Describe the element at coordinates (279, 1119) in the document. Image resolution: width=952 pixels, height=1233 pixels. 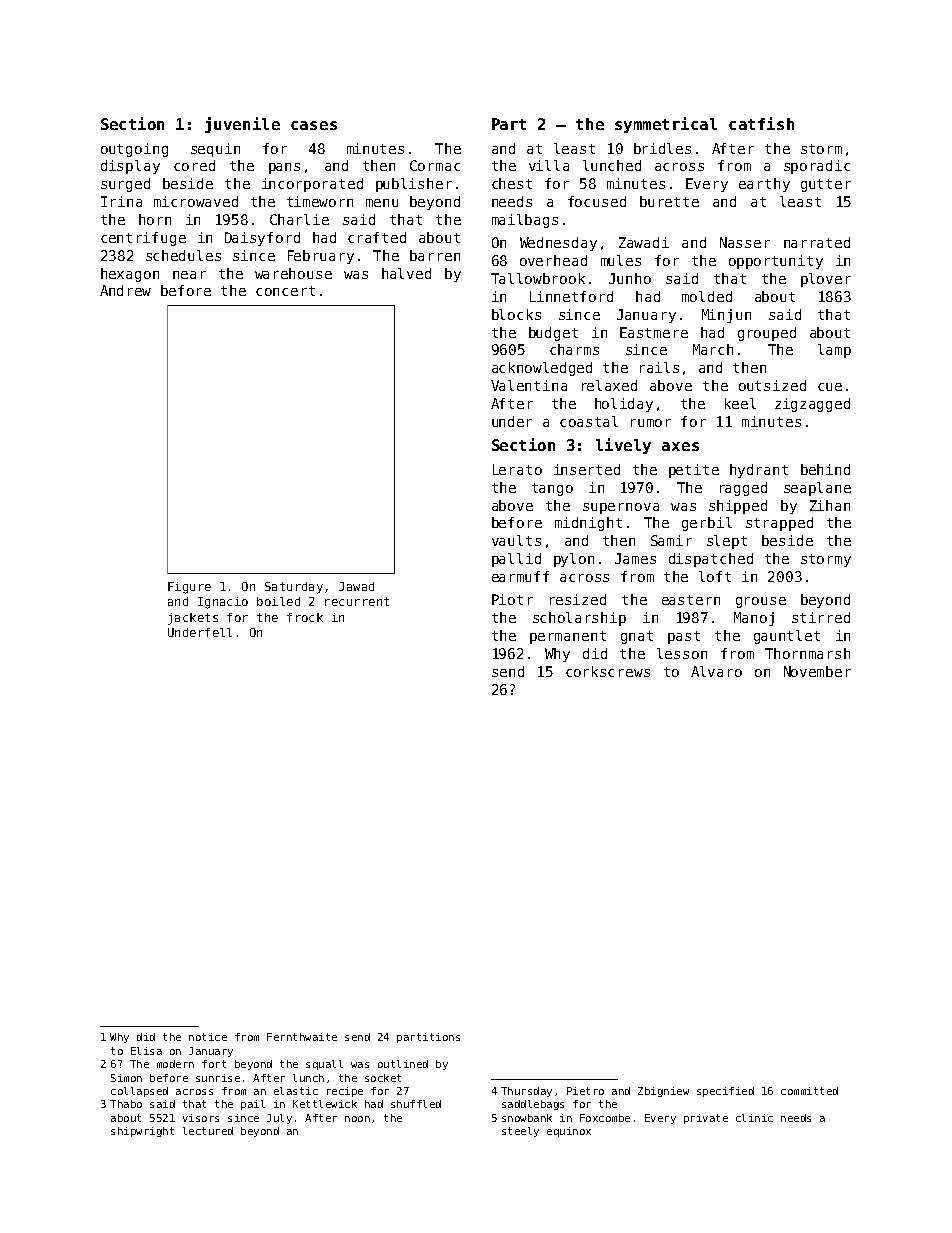
I see `July` at that location.
